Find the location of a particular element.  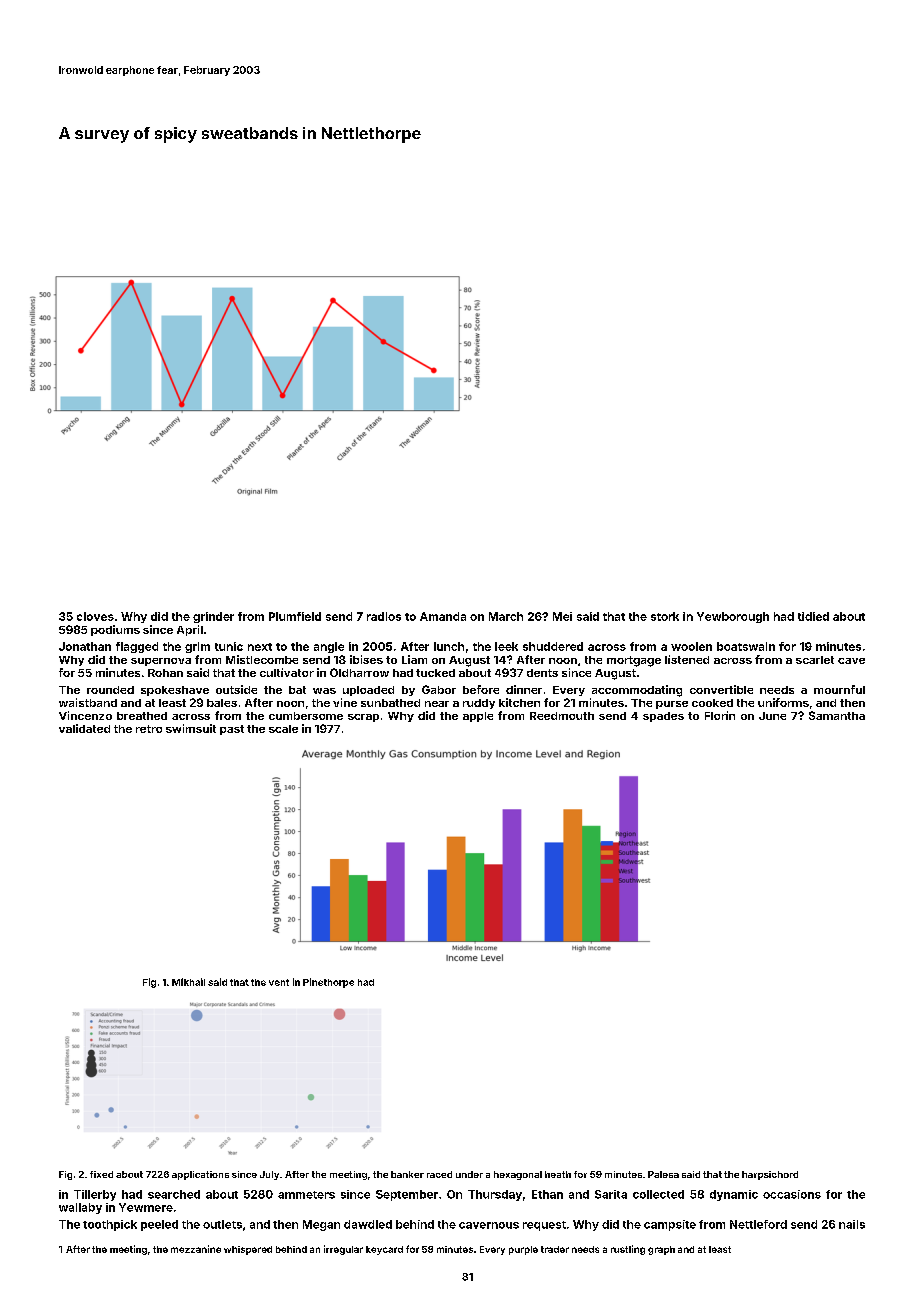

stork is located at coordinates (665, 616).
